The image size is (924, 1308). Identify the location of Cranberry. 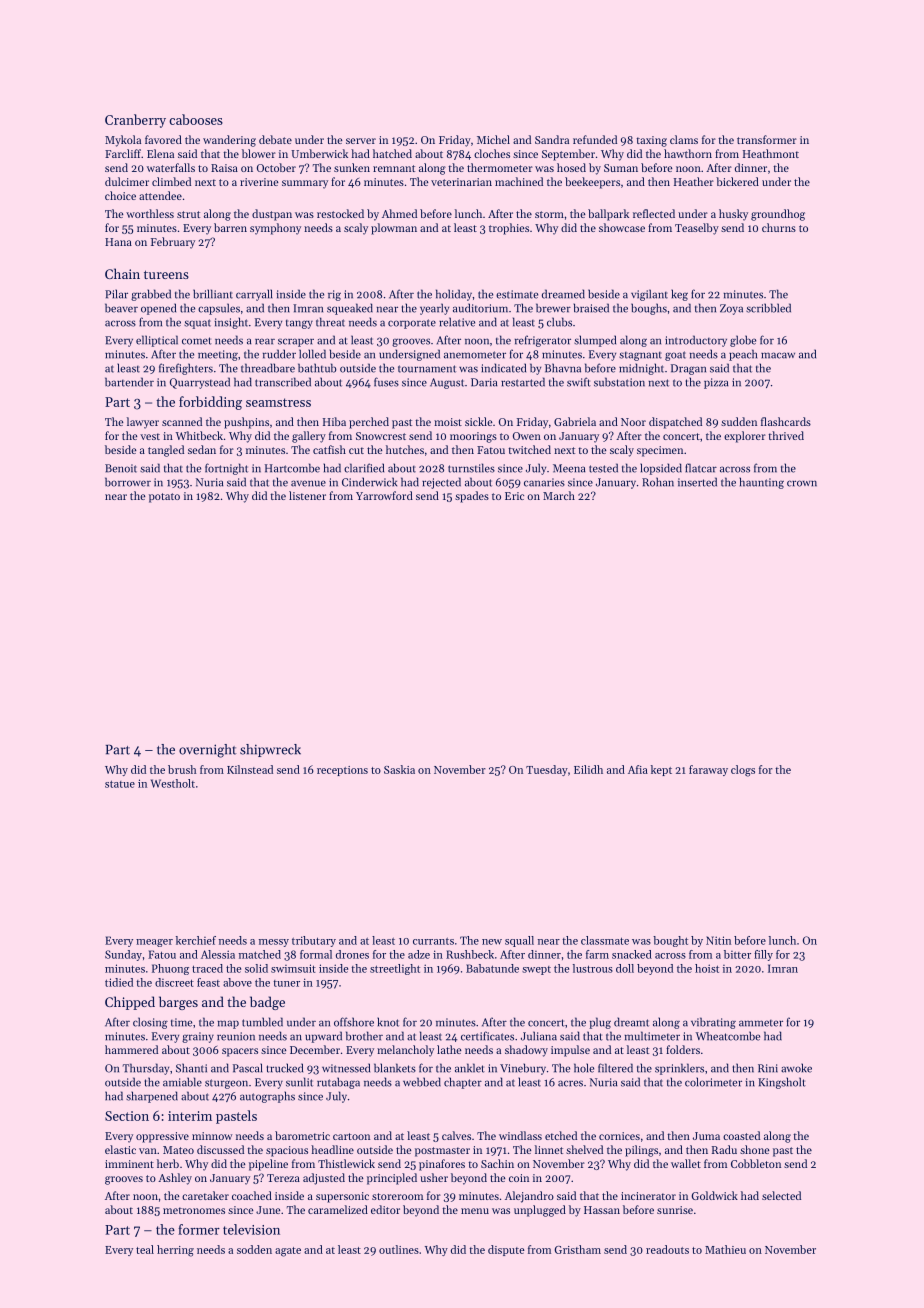
(135, 121).
